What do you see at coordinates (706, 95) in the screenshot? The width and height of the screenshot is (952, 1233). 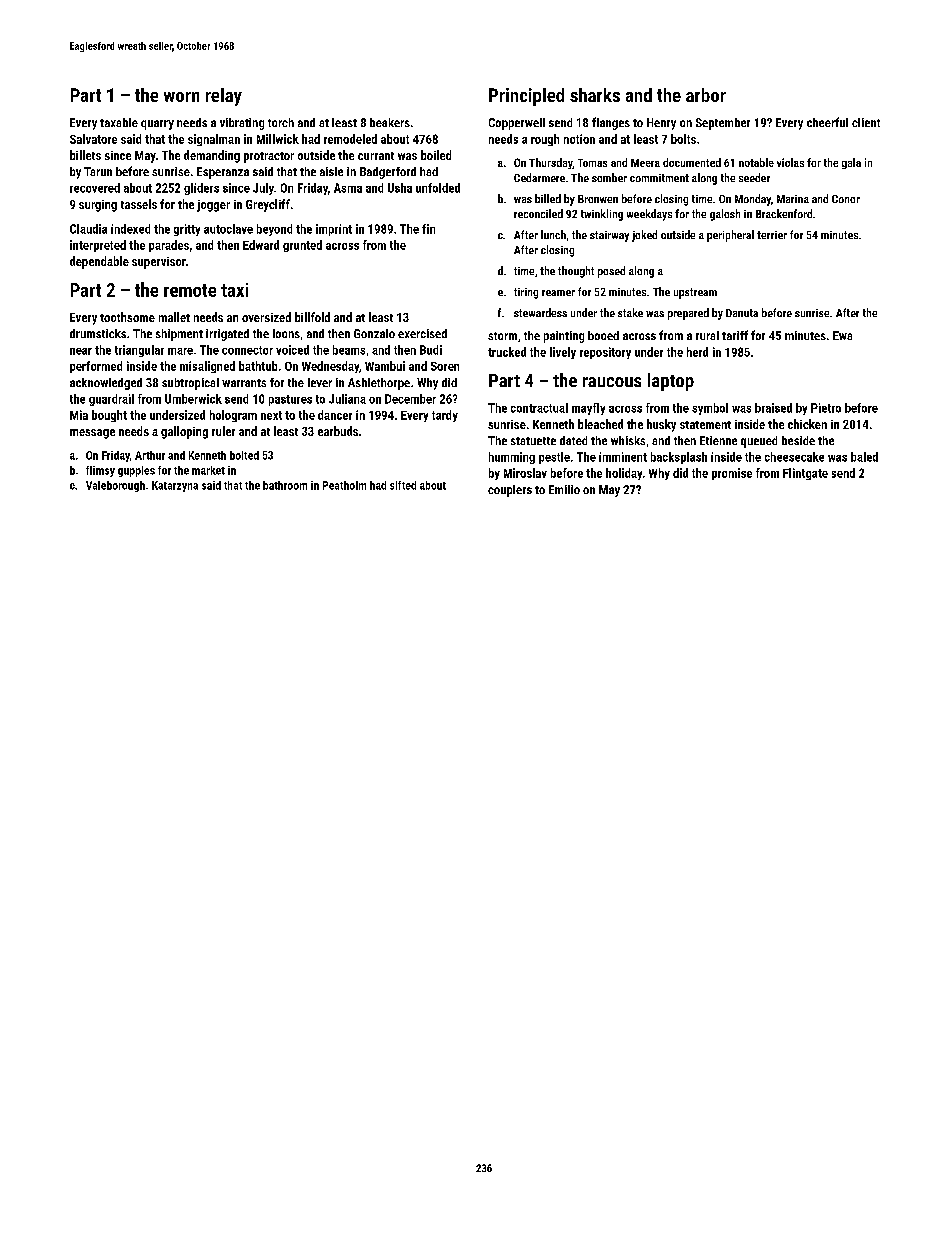 I see `arbor` at bounding box center [706, 95].
